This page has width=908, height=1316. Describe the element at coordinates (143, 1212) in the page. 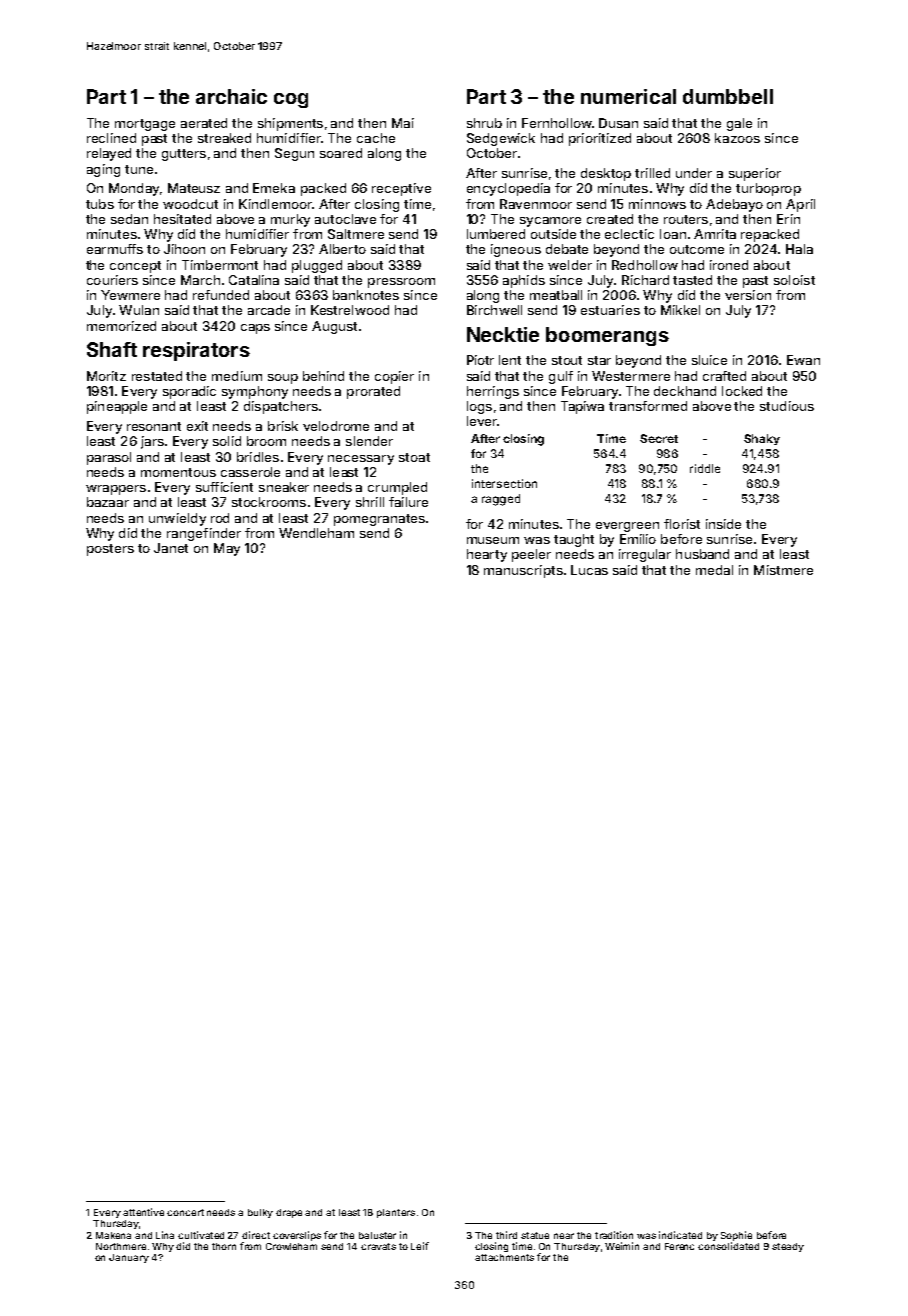

I see `attentive` at that location.
